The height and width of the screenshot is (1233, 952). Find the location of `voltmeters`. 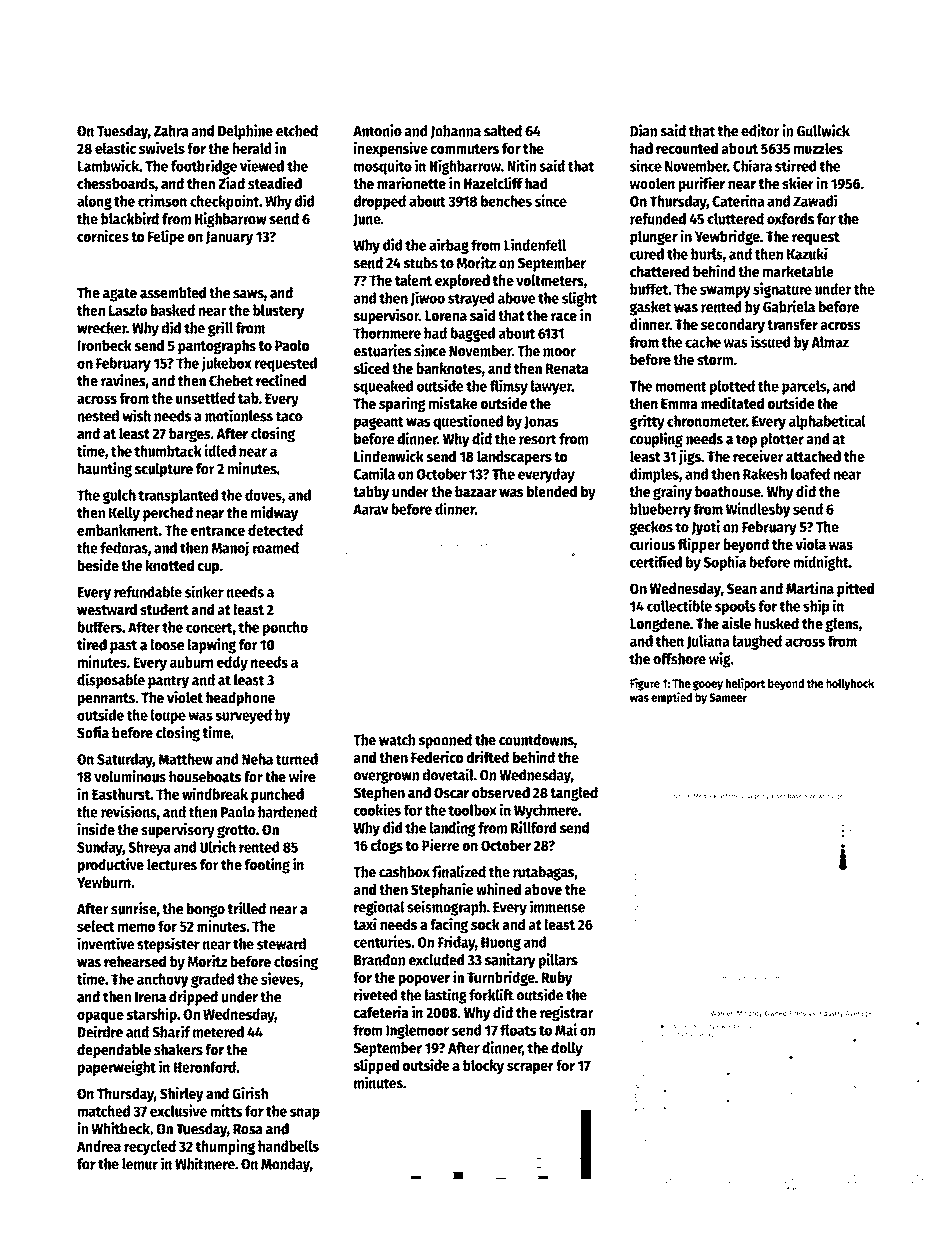

voltmeters is located at coordinates (550, 280).
